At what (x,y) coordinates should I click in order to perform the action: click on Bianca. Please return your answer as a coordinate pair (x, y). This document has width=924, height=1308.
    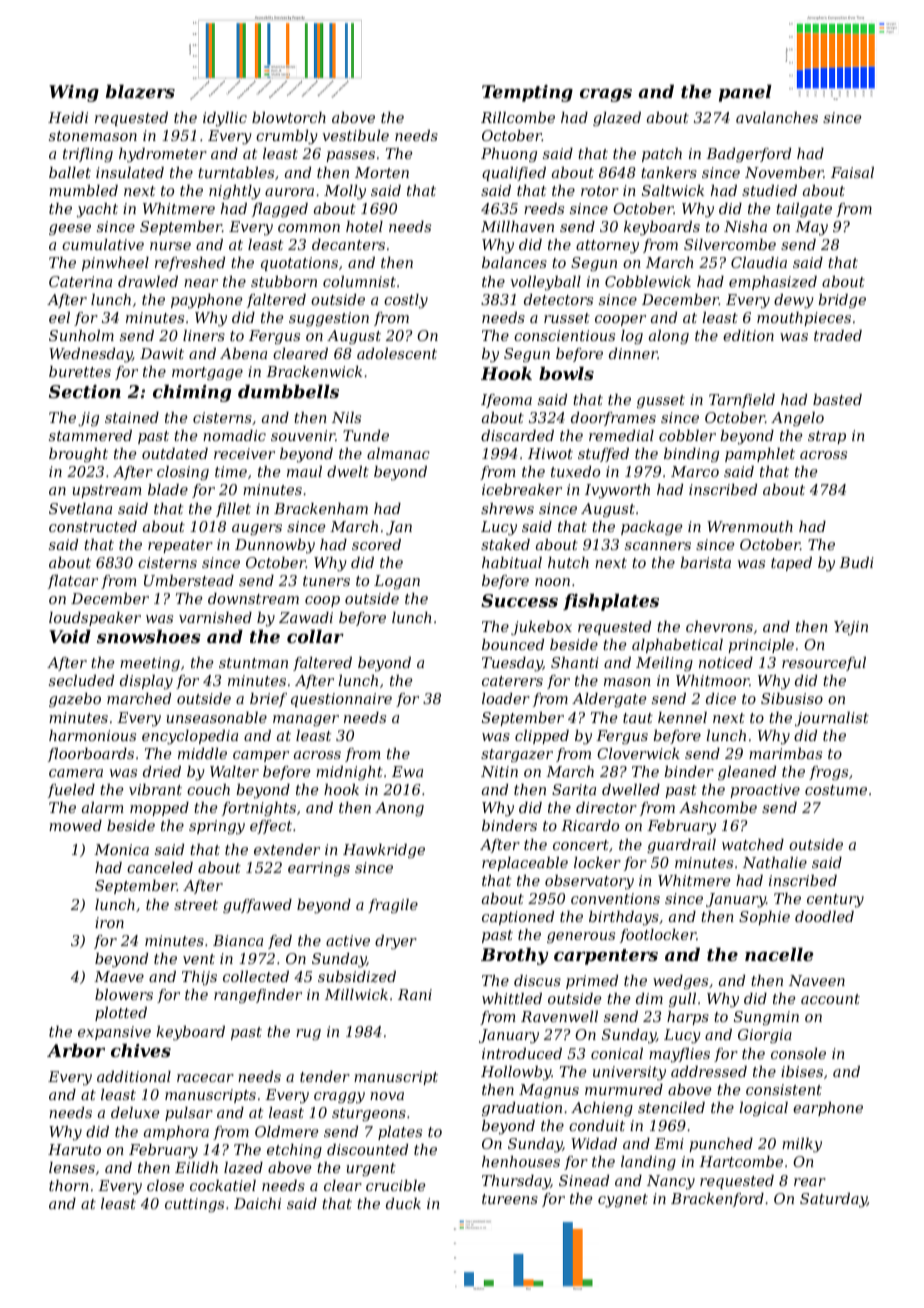
    Looking at the image, I should click on (238, 940).
